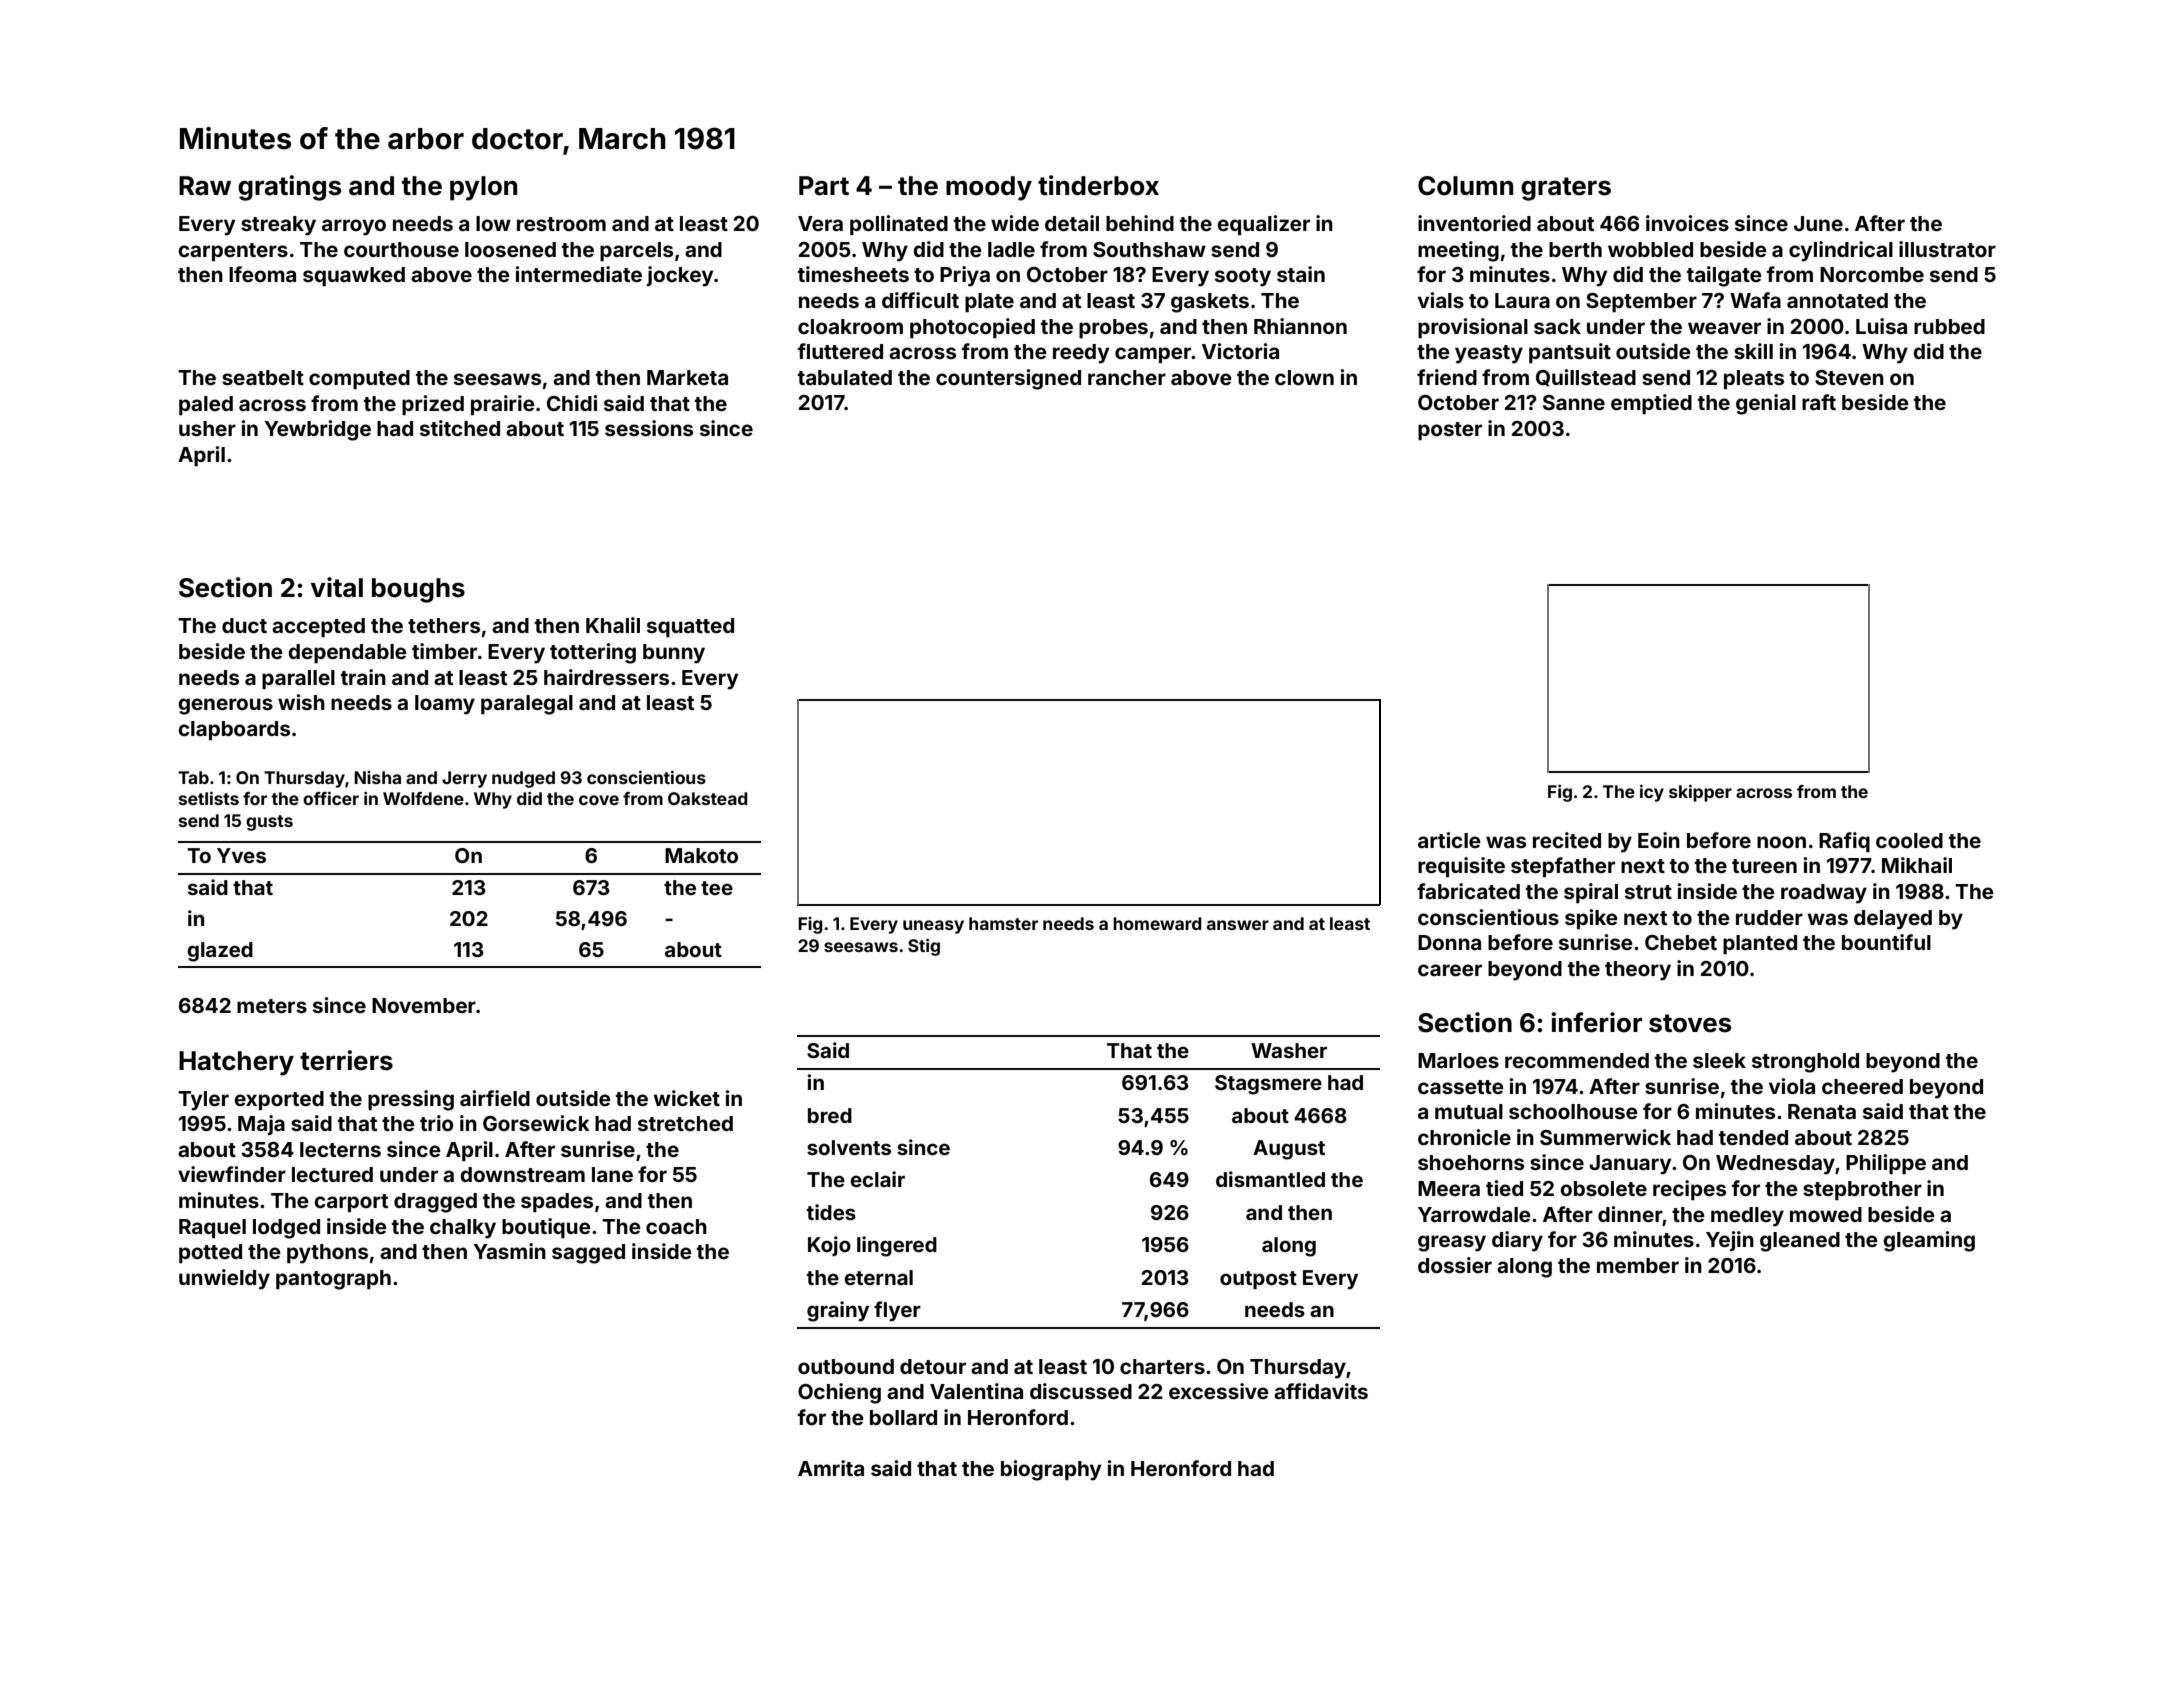 The height and width of the screenshot is (1683, 2178). What do you see at coordinates (424, 1005) in the screenshot?
I see `November` at bounding box center [424, 1005].
